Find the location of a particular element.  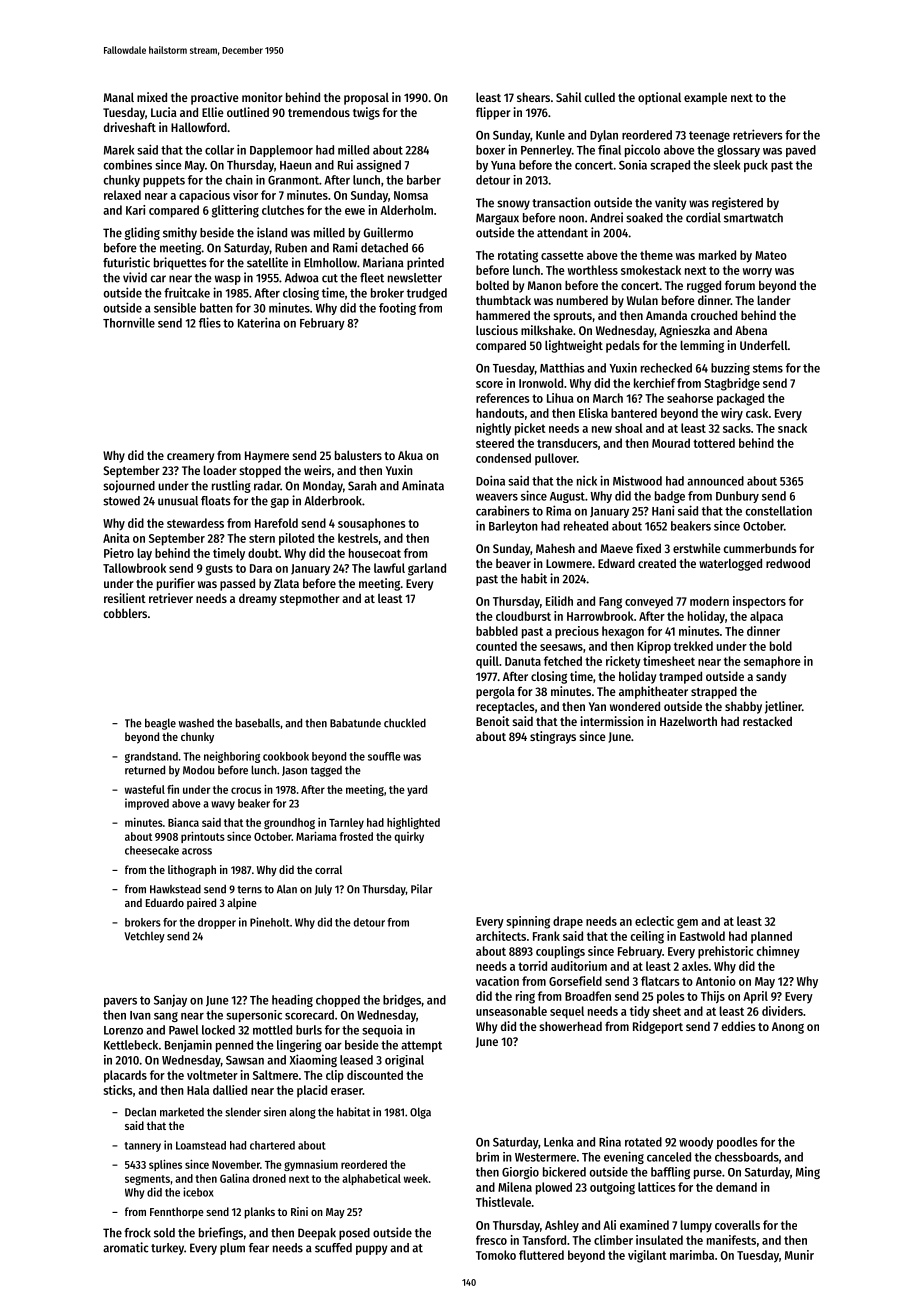

Pennerley is located at coordinates (546, 151).
